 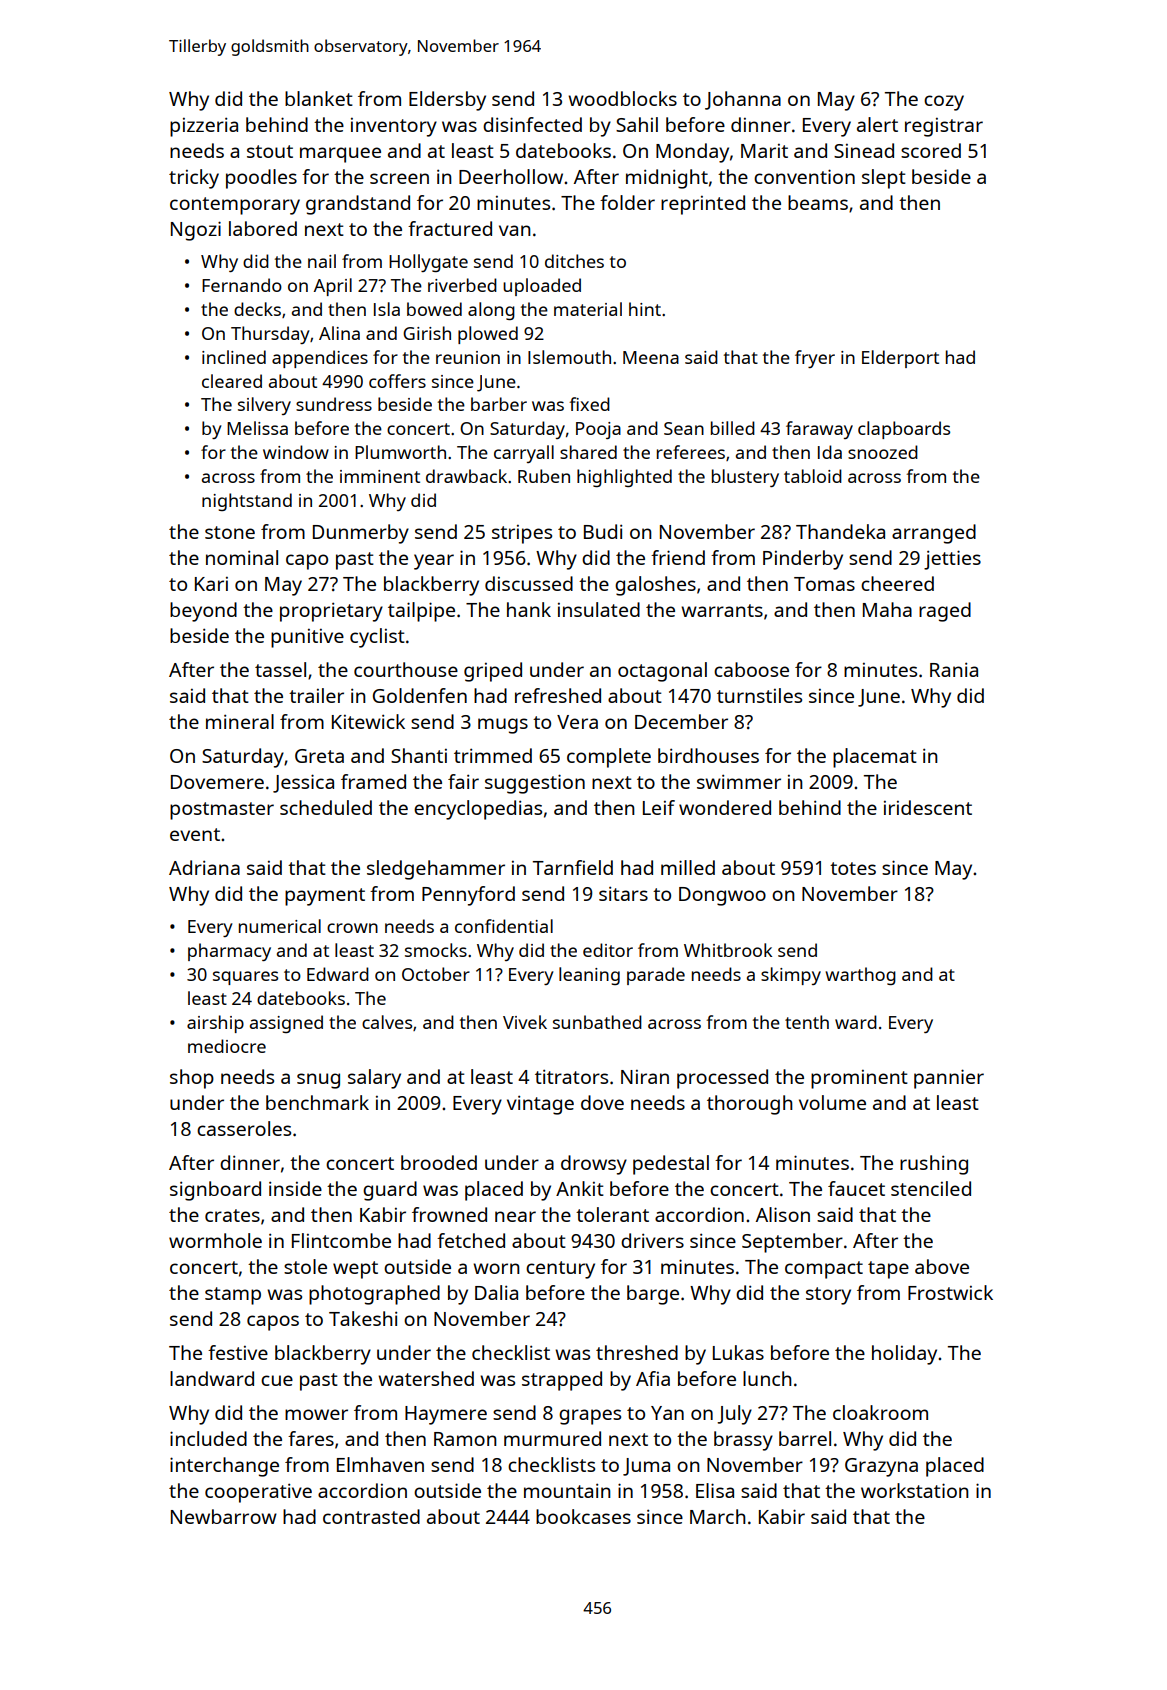 I want to click on cozy, so click(x=944, y=103).
